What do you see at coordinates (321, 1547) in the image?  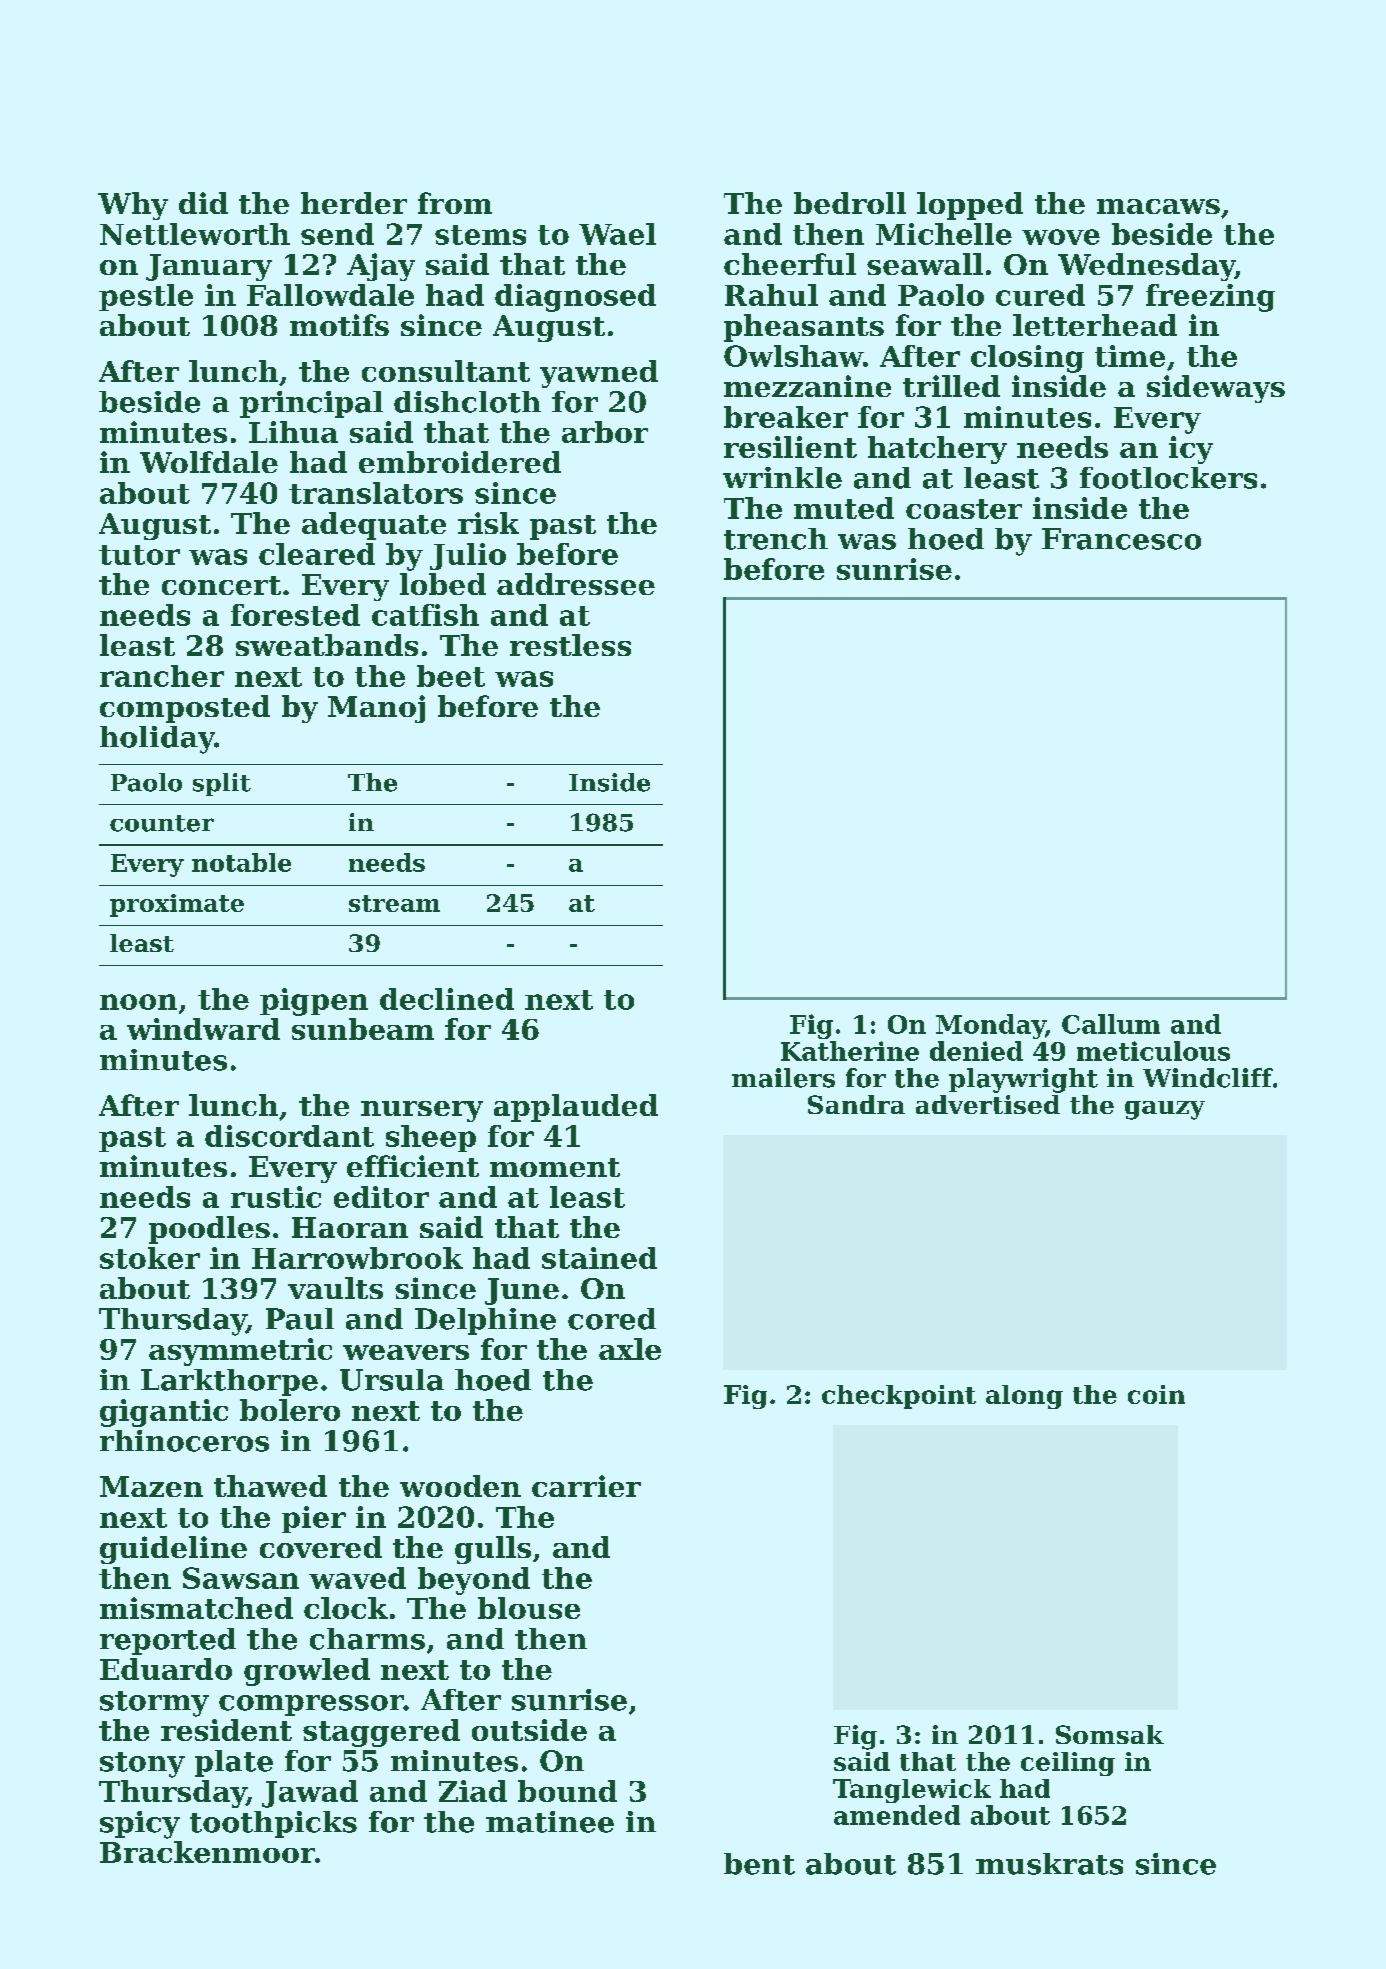 I see `covered` at bounding box center [321, 1547].
